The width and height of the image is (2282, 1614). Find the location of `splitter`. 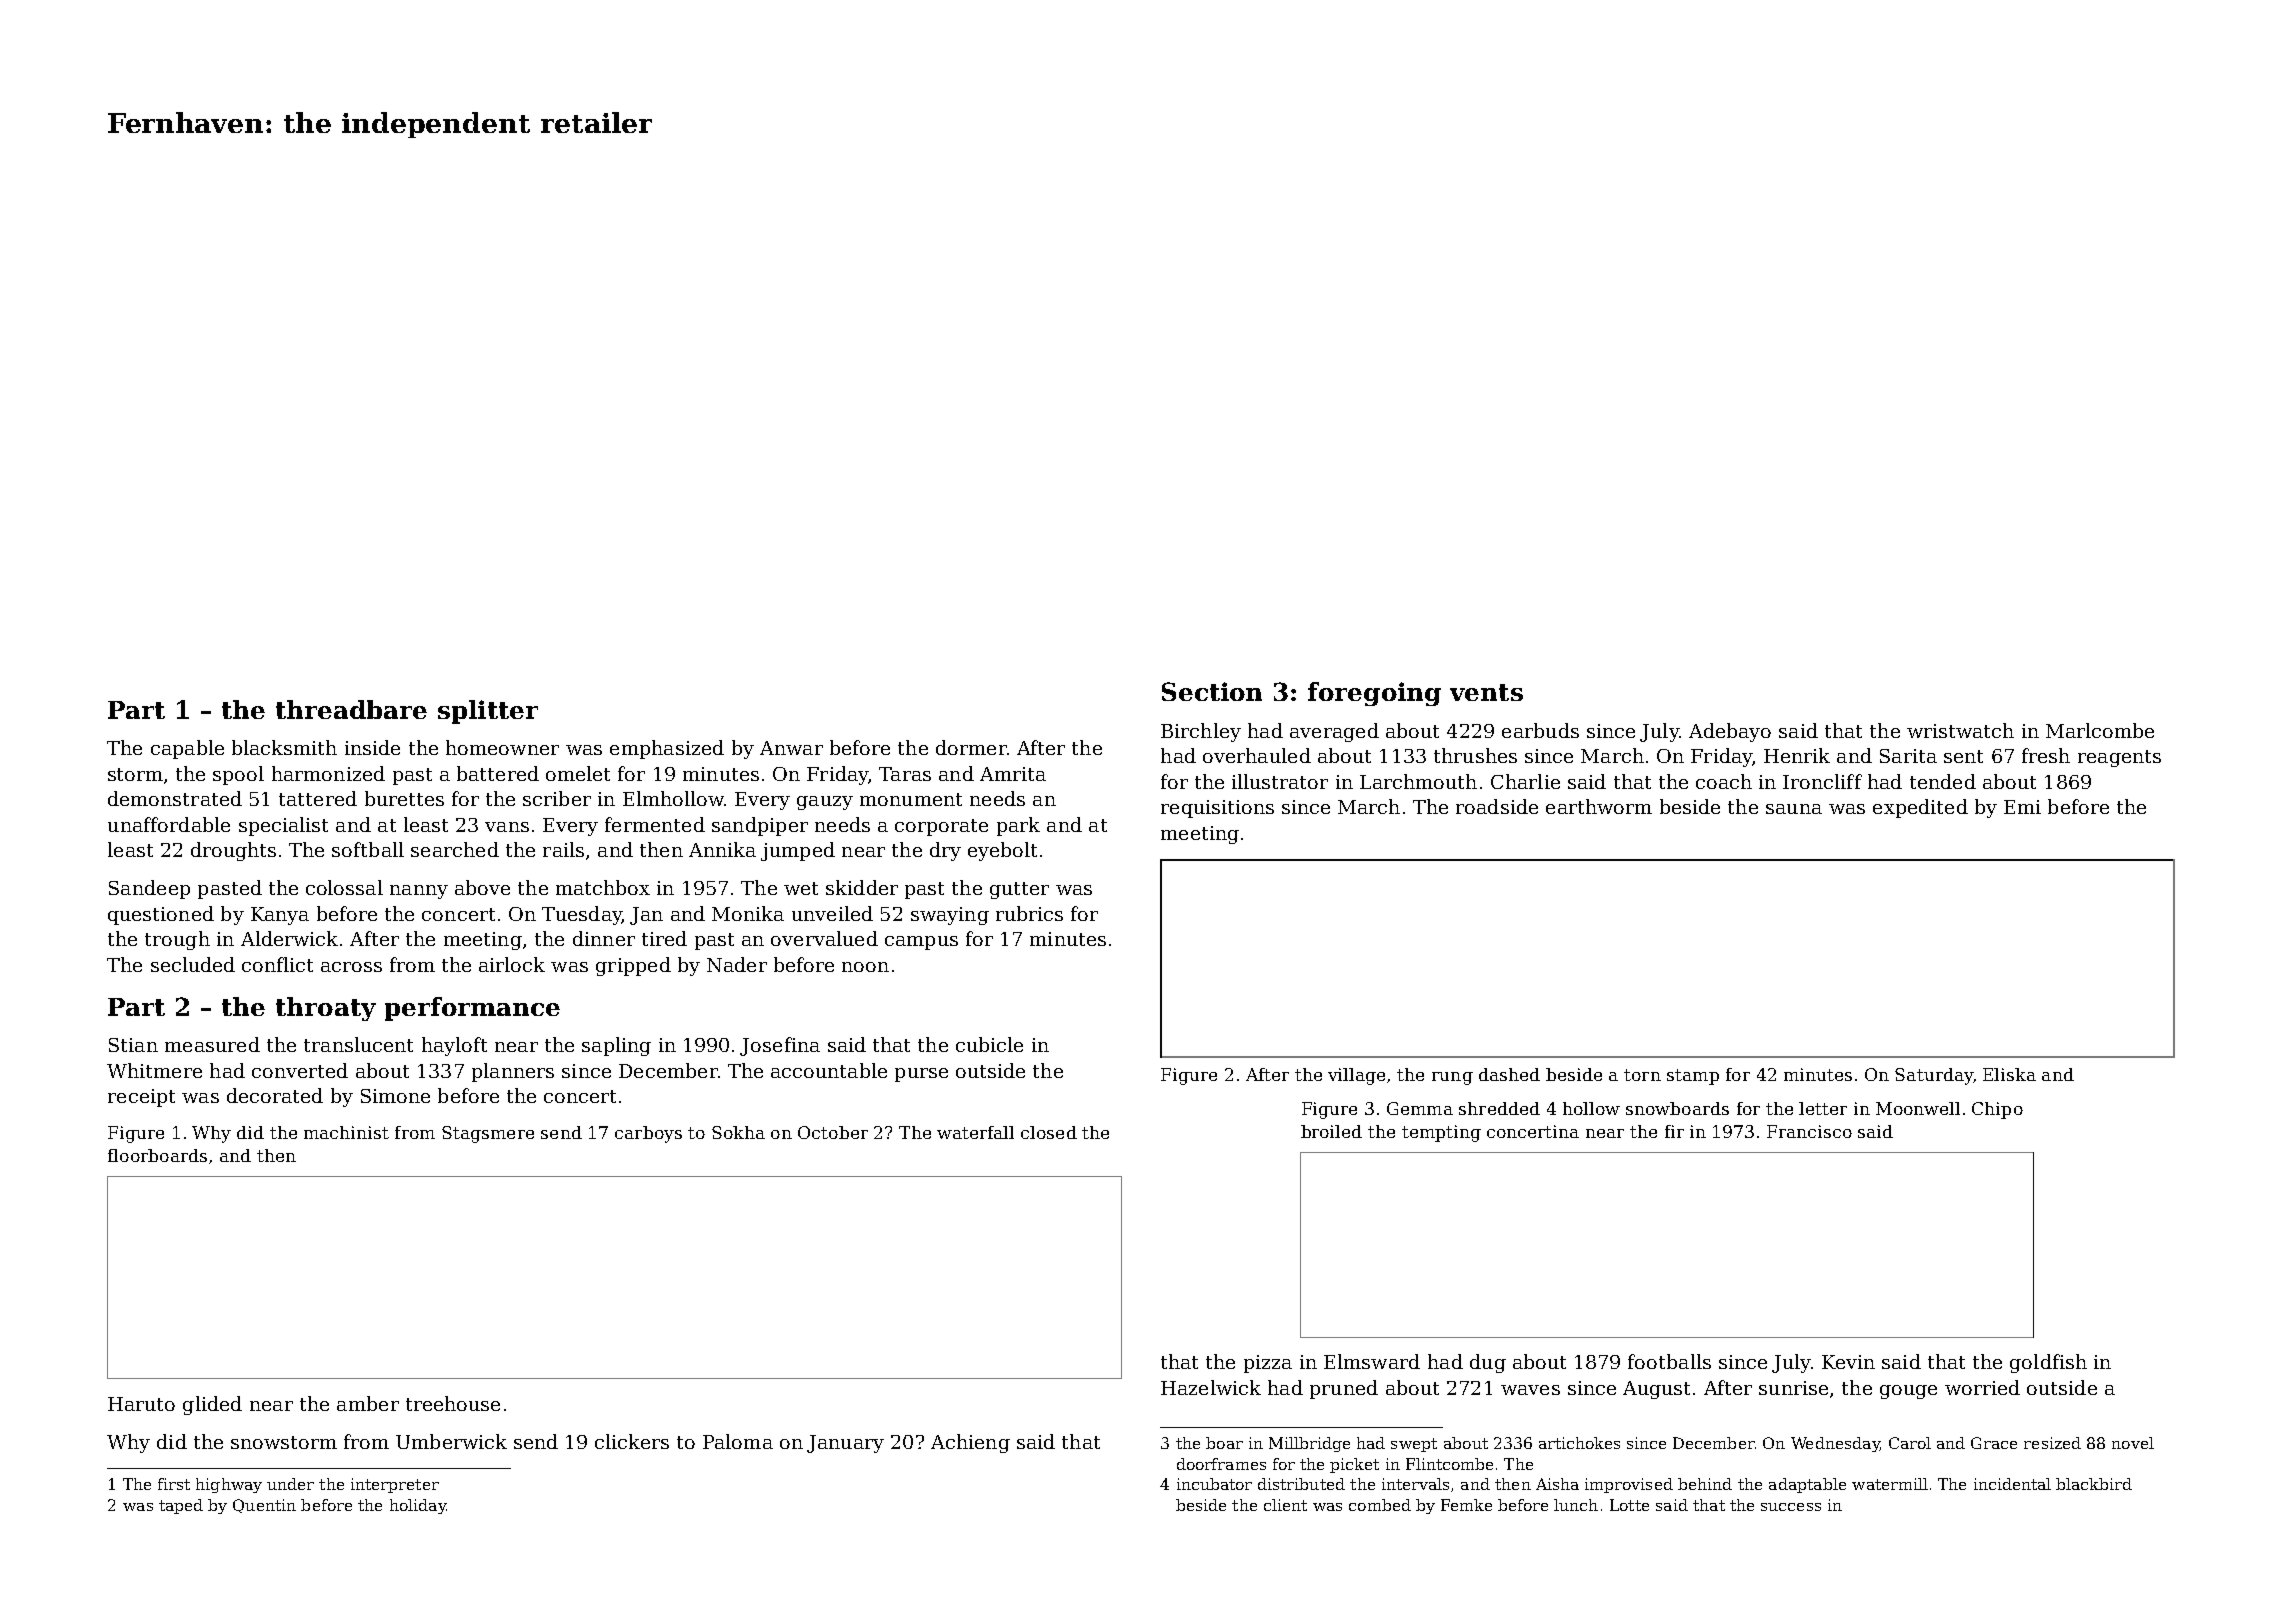

splitter is located at coordinates (488, 712).
